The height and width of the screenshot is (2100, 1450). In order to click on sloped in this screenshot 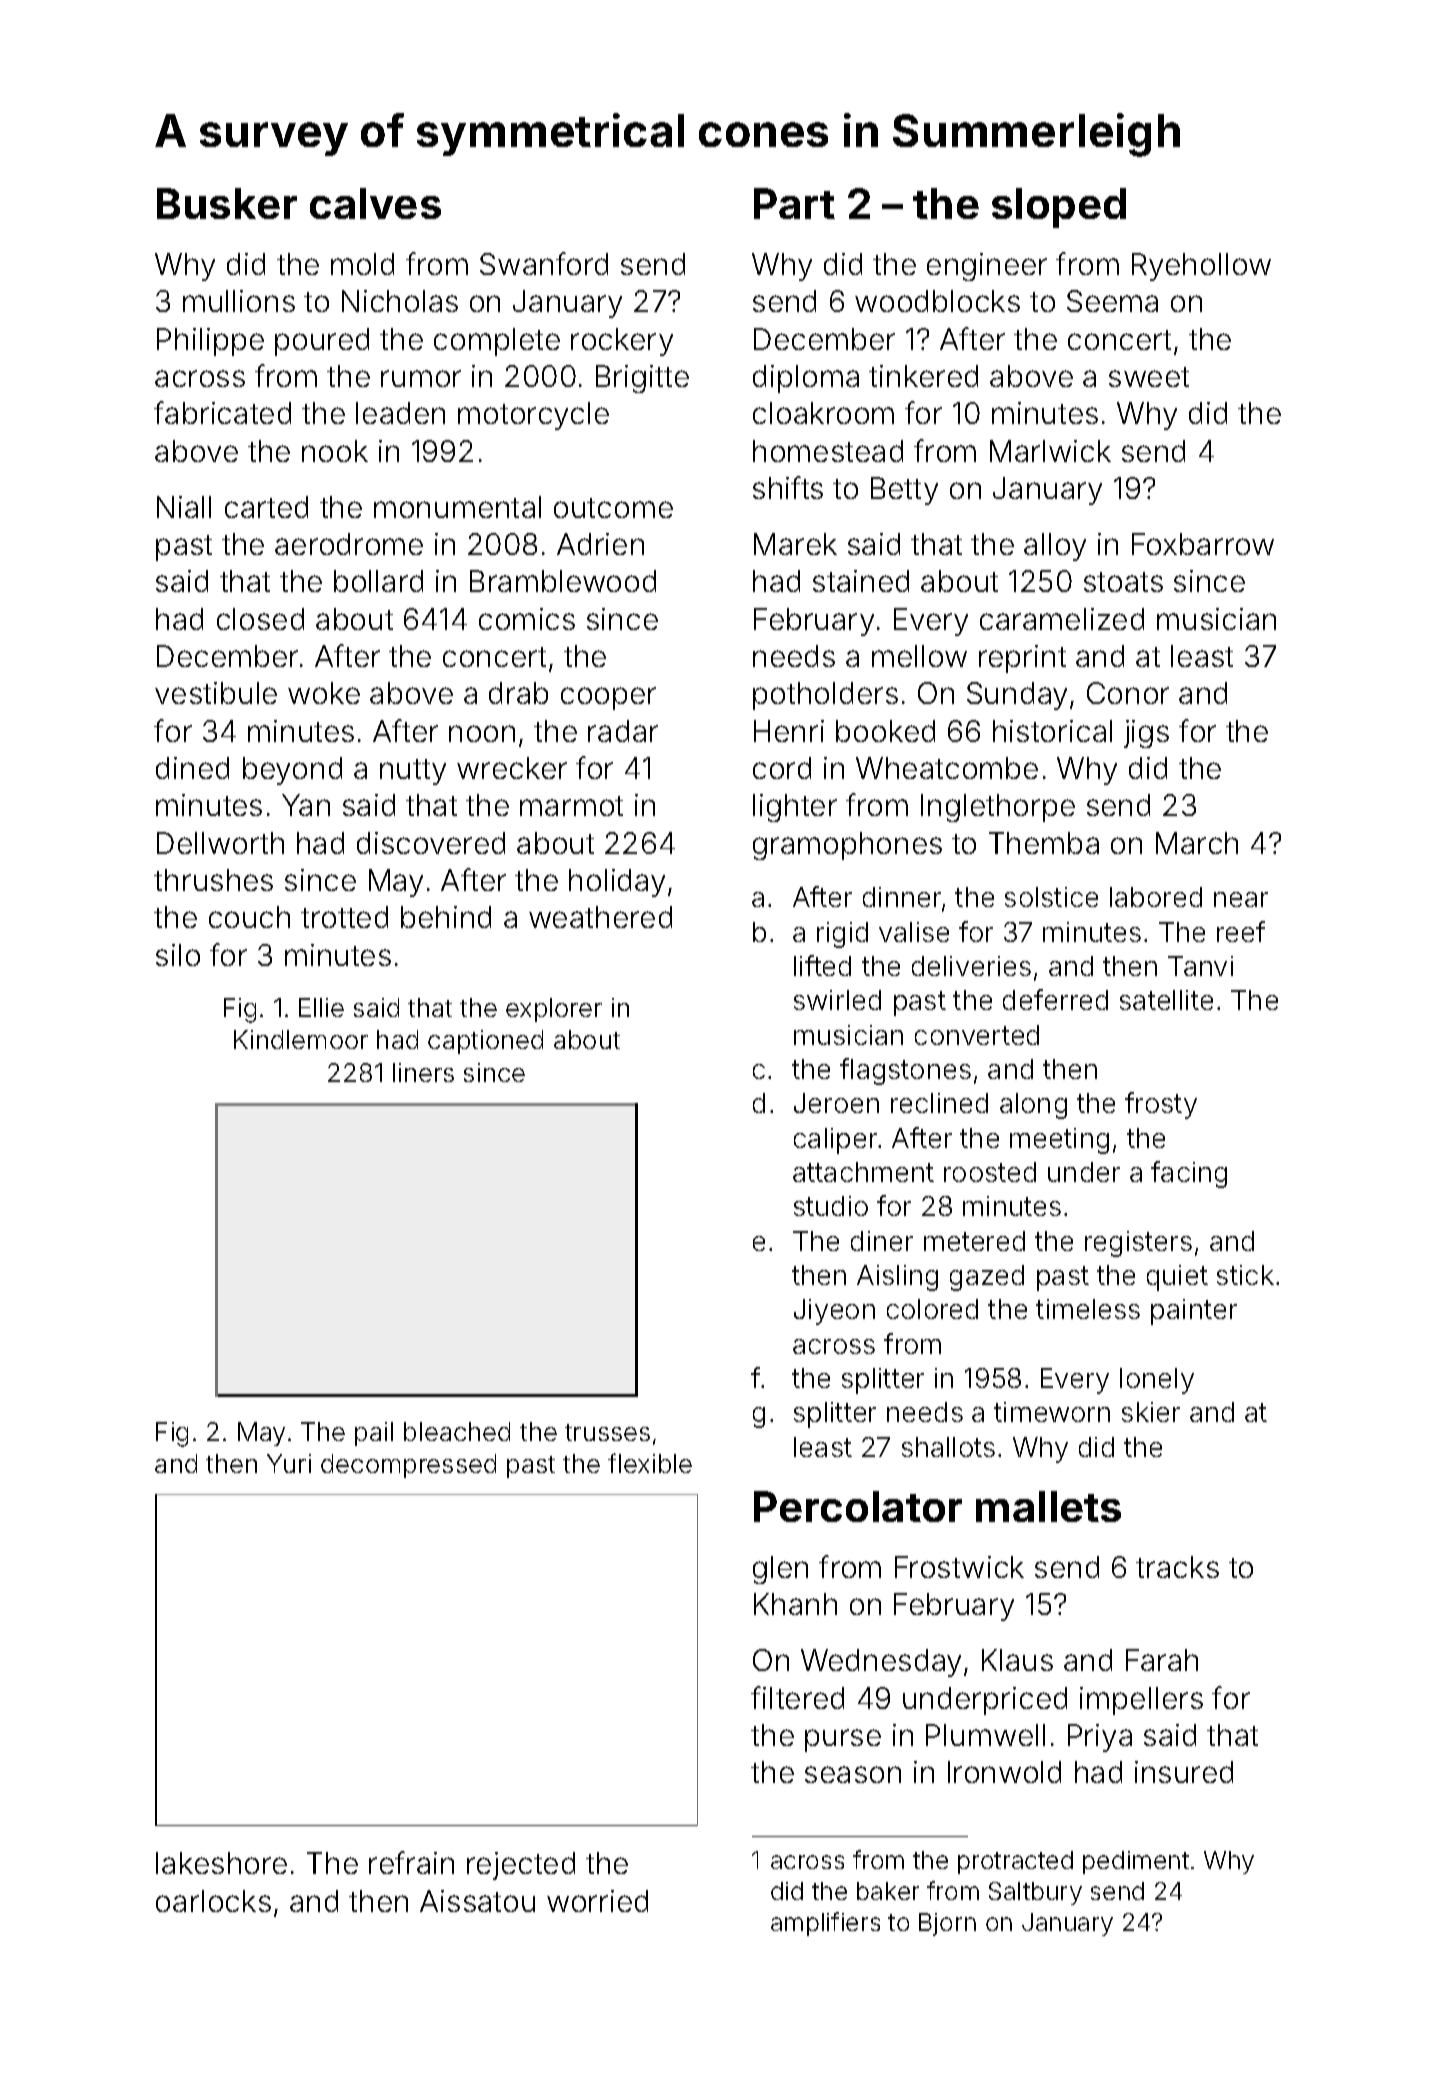, I will do `click(1059, 208)`.
